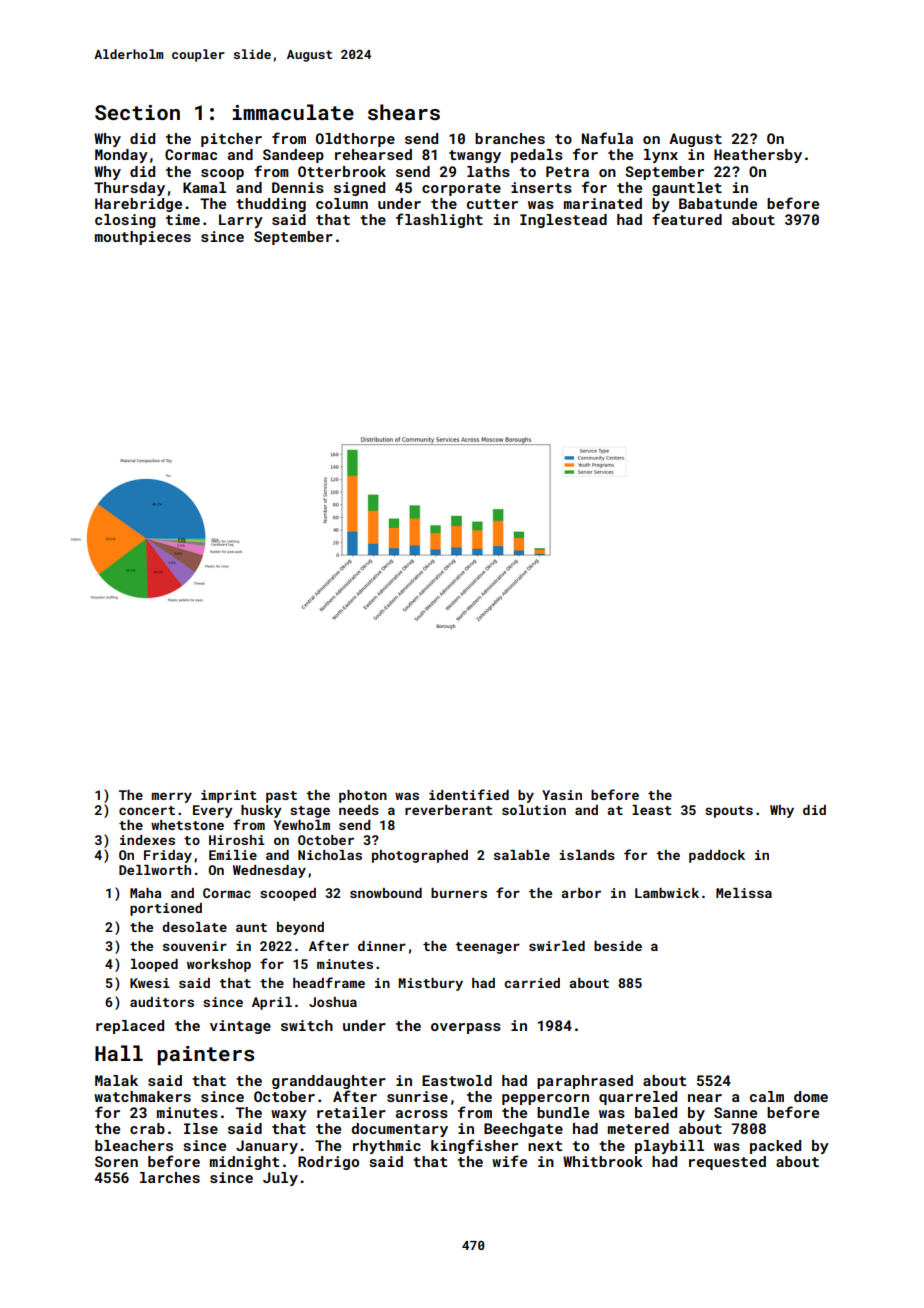 The image size is (924, 1308). What do you see at coordinates (727, 1163) in the screenshot?
I see `requested` at bounding box center [727, 1163].
